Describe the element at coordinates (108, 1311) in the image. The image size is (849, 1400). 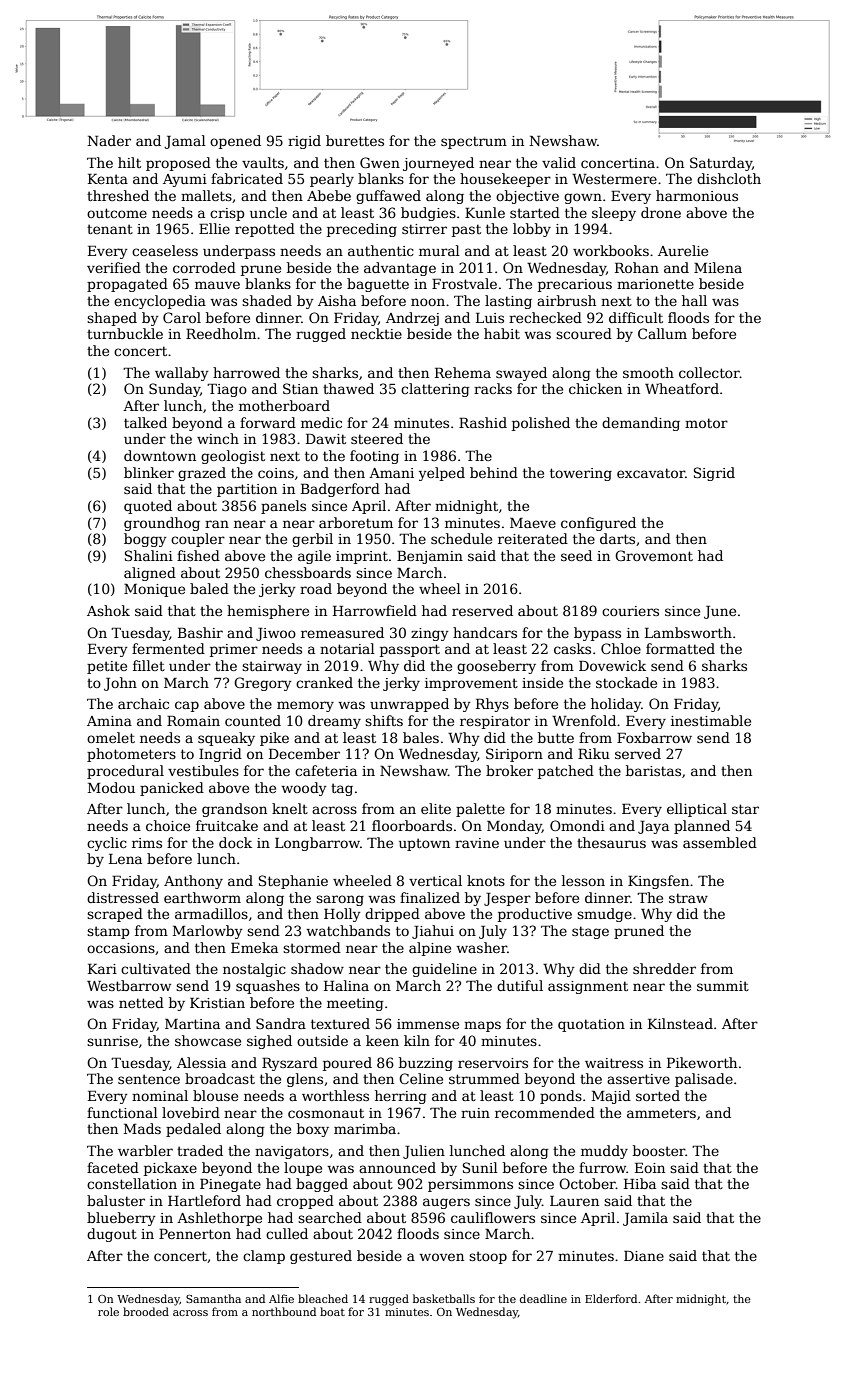
I see `role` at that location.
